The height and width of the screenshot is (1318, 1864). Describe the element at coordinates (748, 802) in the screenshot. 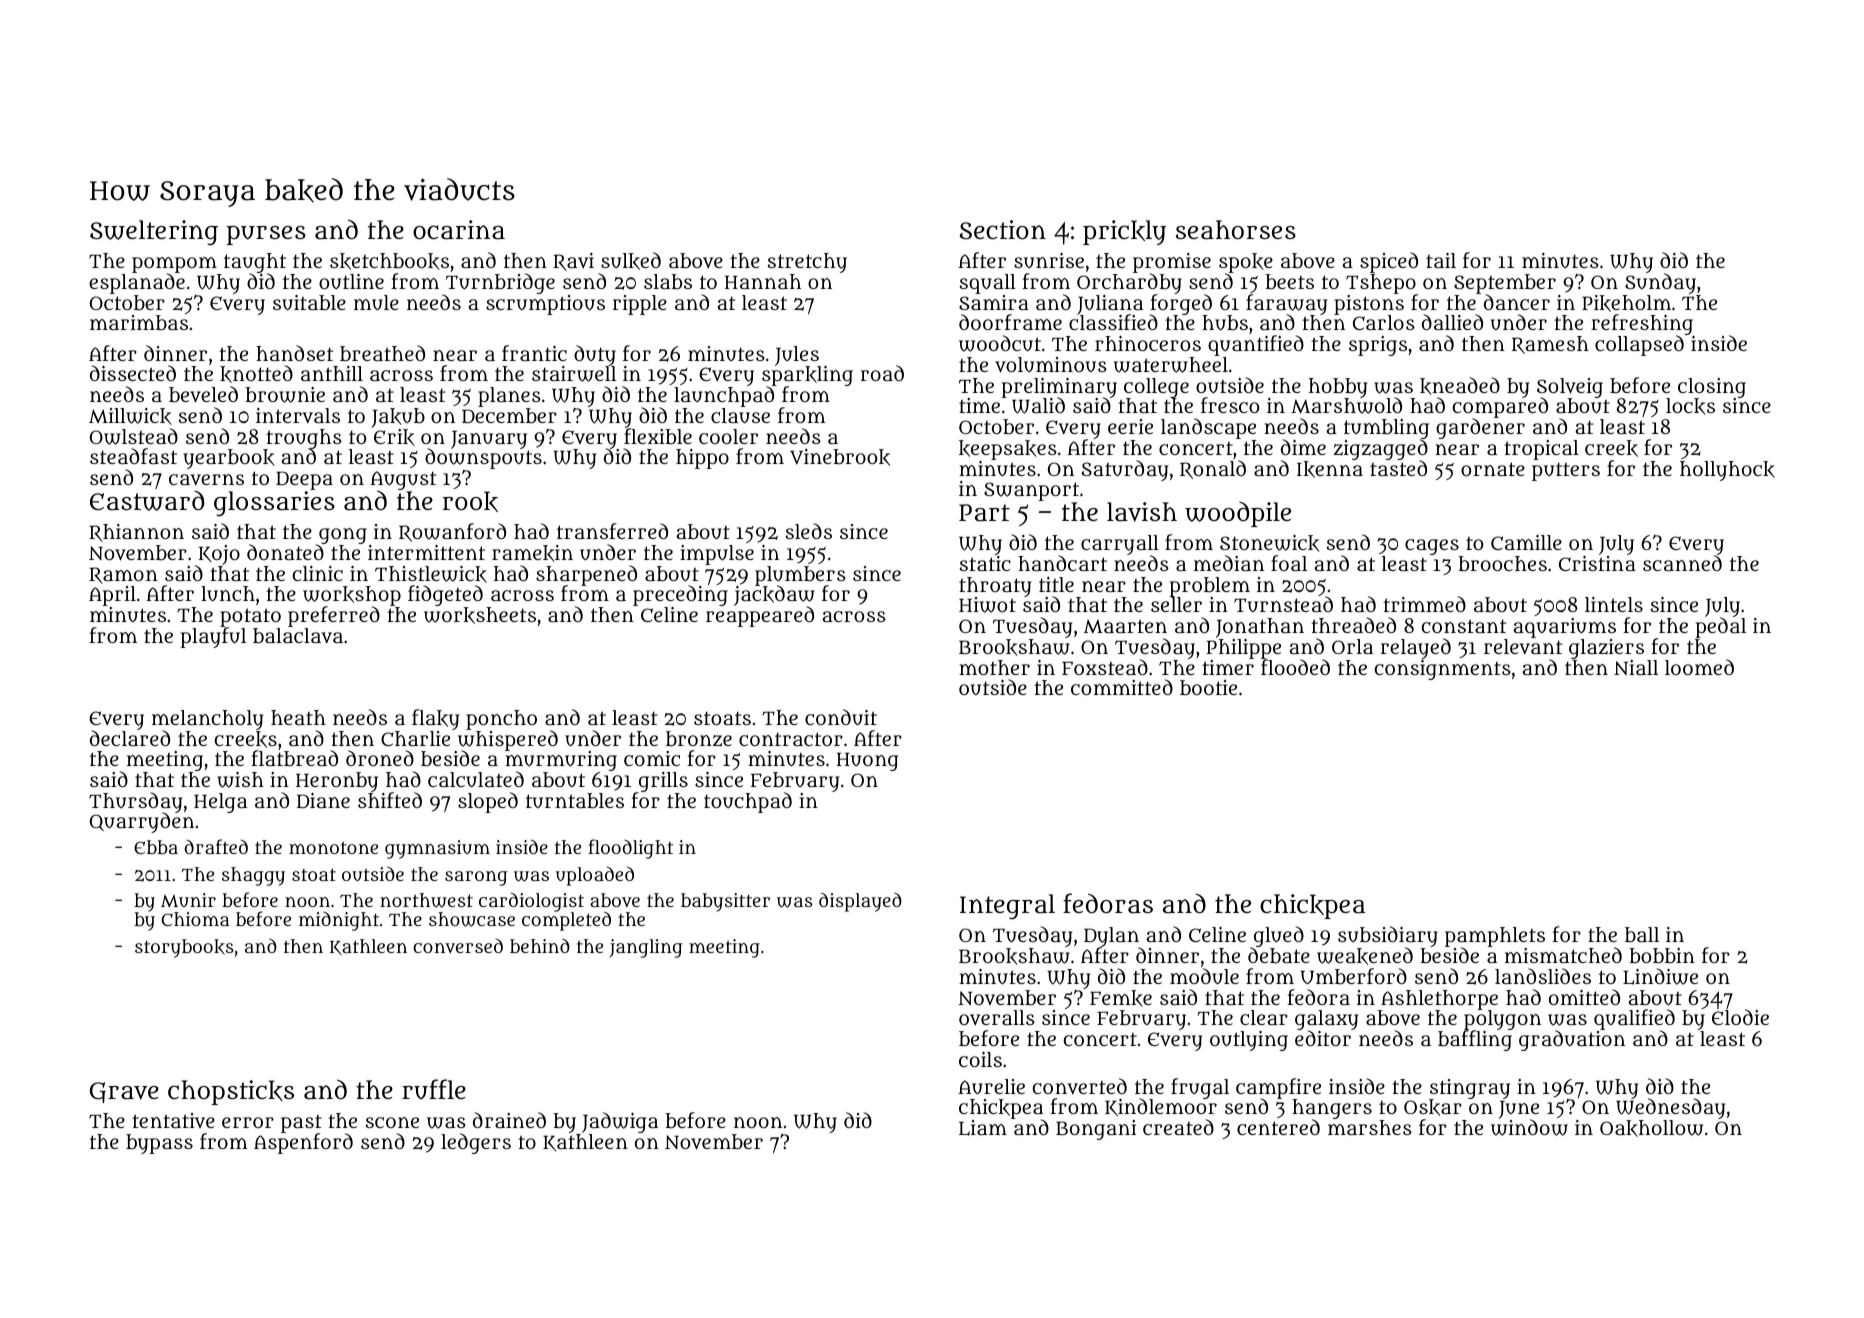

I see `touchpad` at that location.
